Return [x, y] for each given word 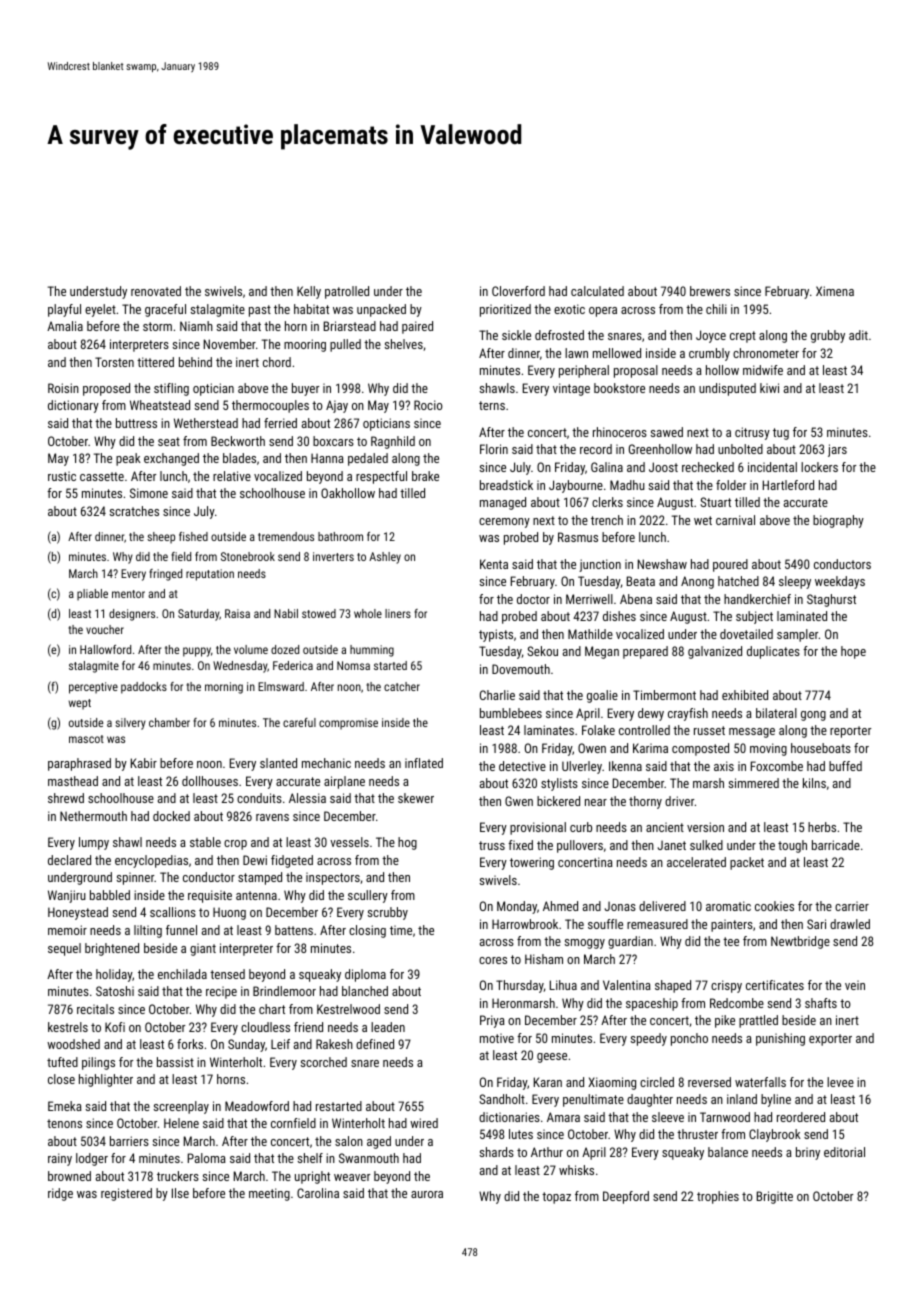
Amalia [65, 326]
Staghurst [831, 600]
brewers [710, 291]
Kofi [115, 1027]
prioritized [505, 310]
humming [372, 651]
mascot [86, 739]
